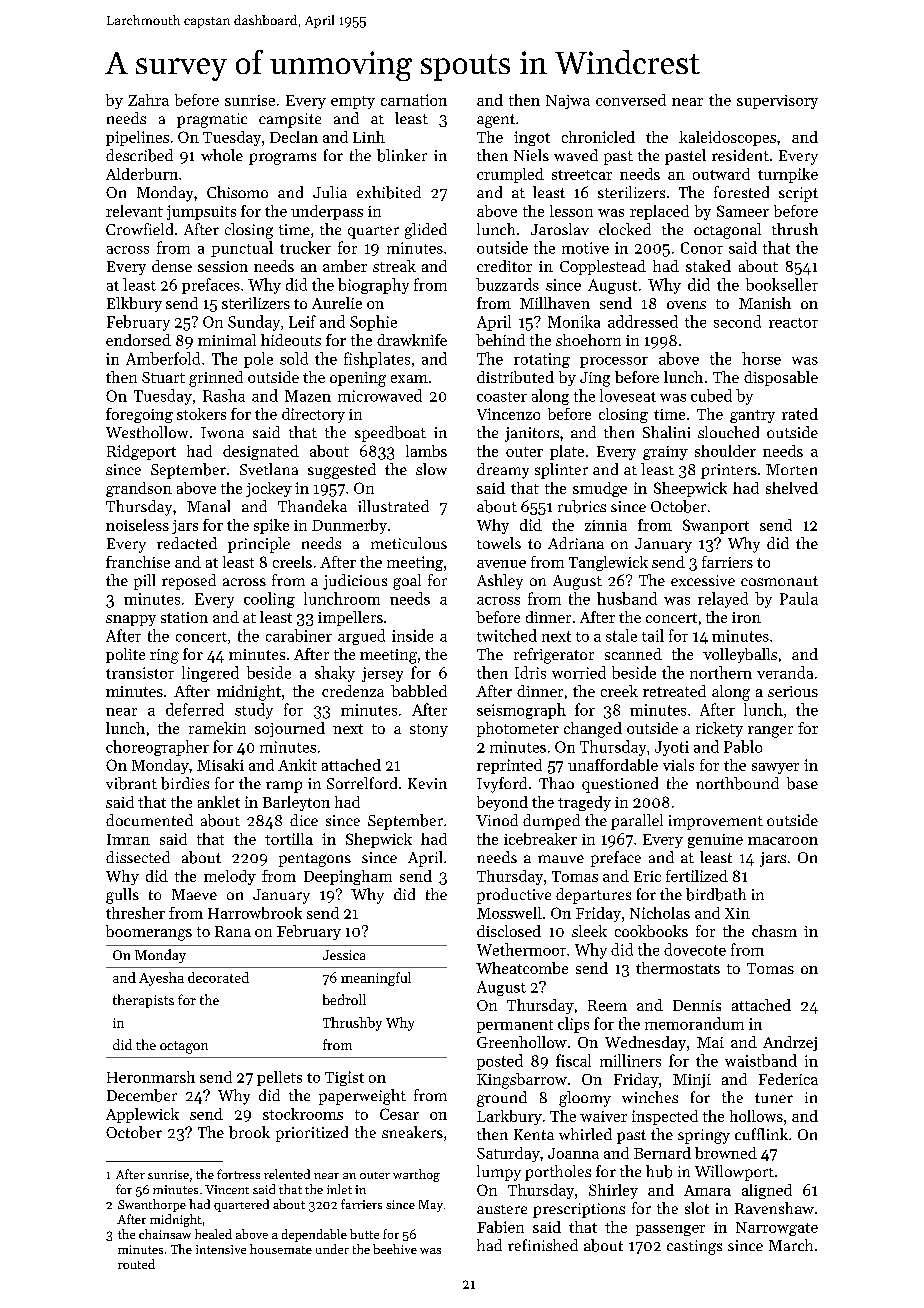 This screenshot has height=1308, width=924. What do you see at coordinates (137, 525) in the screenshot?
I see `noiseless` at bounding box center [137, 525].
